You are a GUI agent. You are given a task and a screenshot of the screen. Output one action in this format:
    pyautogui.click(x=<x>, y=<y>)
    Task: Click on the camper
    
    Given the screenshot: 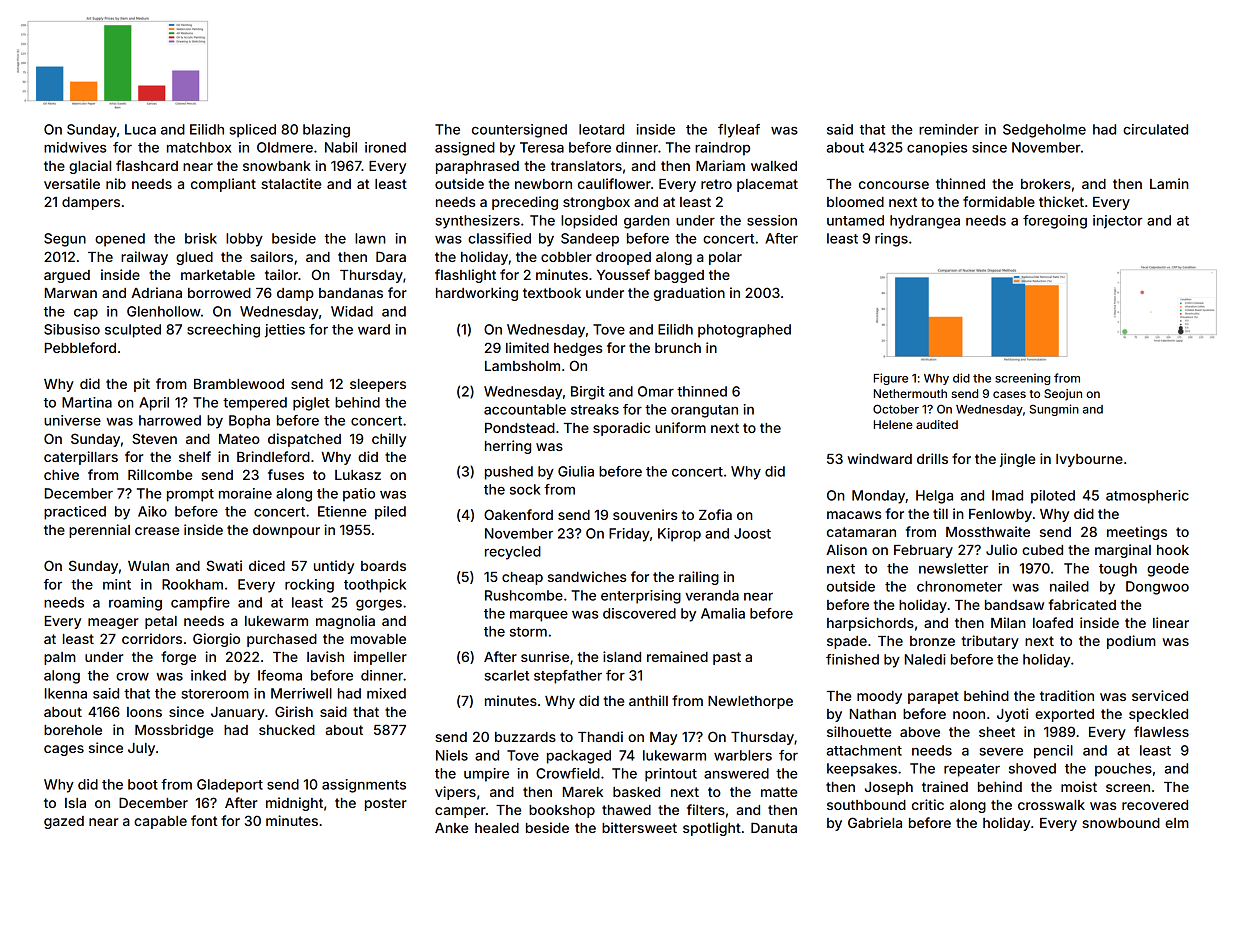 What is the action you would take?
    pyautogui.click(x=460, y=812)
